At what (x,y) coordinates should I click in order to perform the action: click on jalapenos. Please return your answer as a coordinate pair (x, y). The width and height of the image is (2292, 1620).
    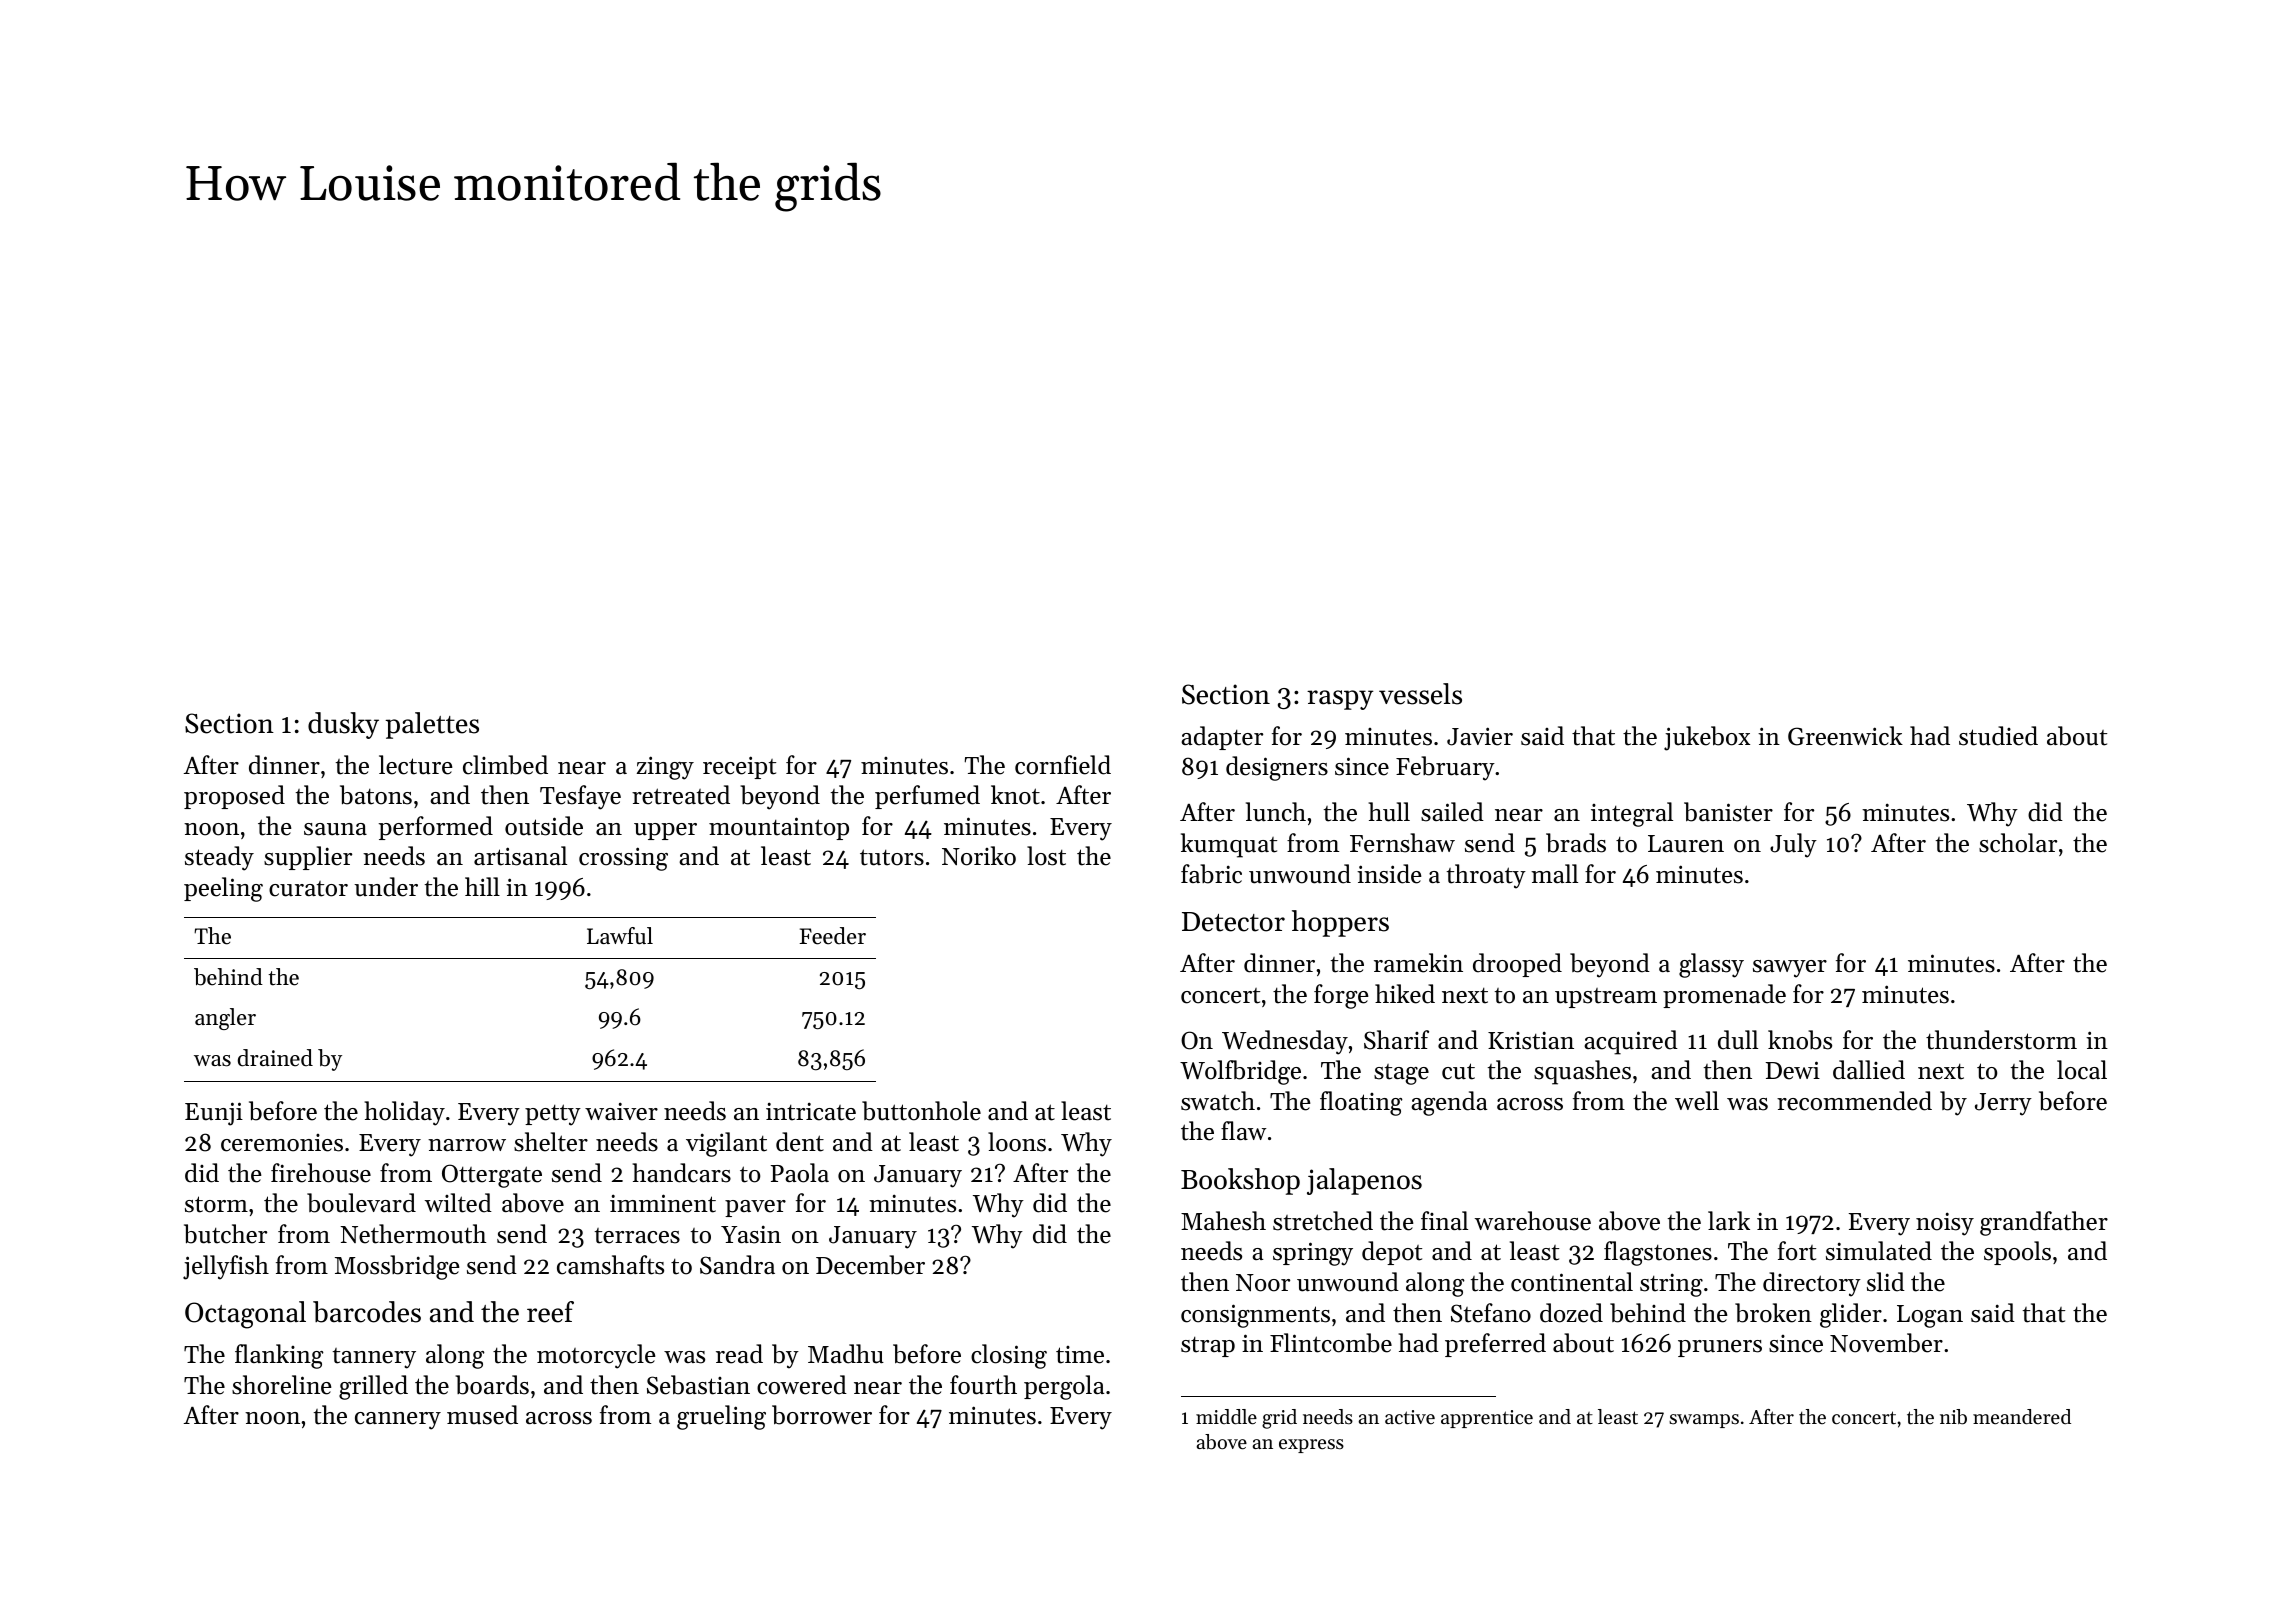
    Looking at the image, I should click on (1364, 1181).
